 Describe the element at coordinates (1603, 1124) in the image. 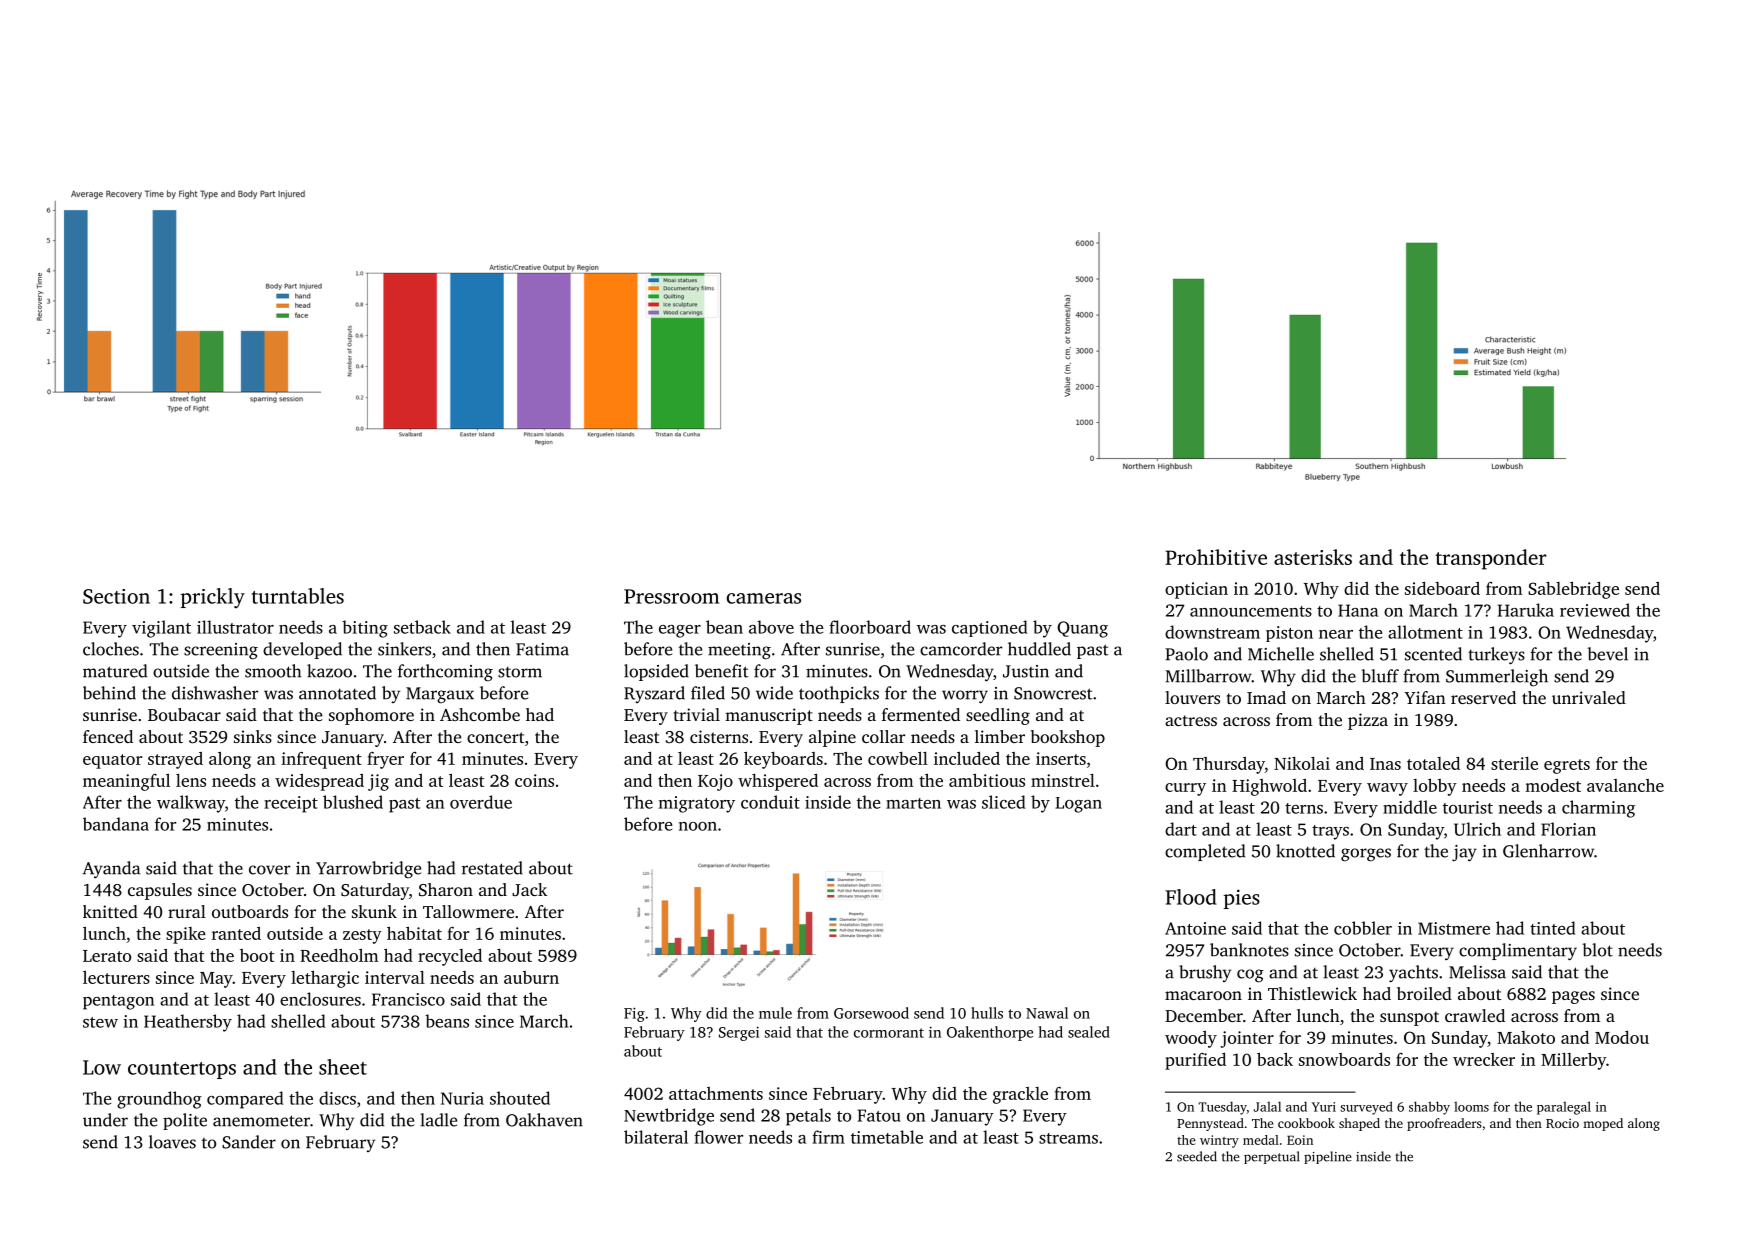

I see `moped` at that location.
